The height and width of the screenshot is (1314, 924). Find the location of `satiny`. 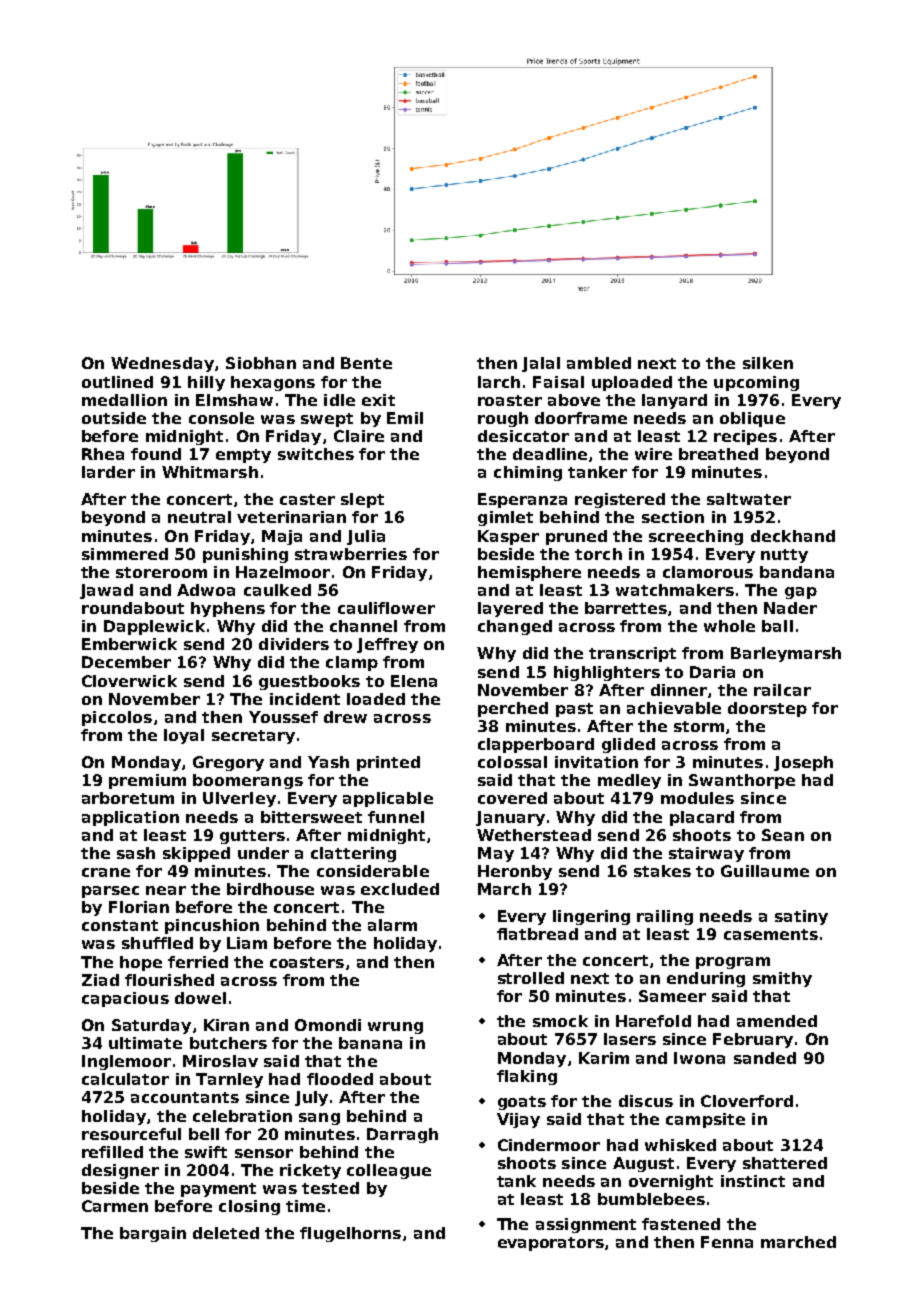

satiny is located at coordinates (801, 917).
